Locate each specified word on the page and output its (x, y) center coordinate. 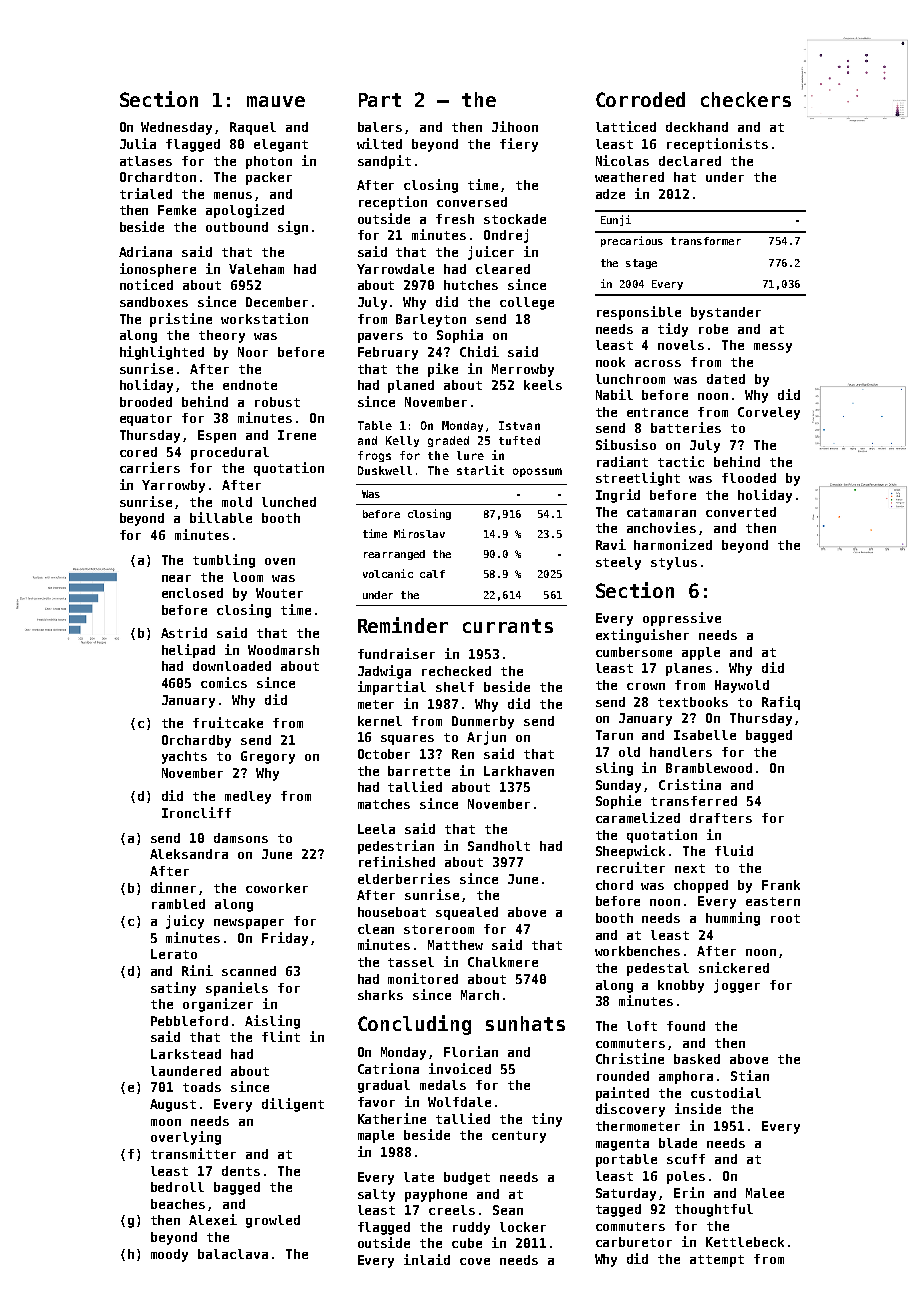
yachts (184, 757)
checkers (746, 99)
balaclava (233, 1254)
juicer (491, 253)
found (686, 1026)
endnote (250, 385)
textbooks (693, 702)
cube (467, 1243)
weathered (629, 177)
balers (380, 127)
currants (508, 626)
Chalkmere (503, 962)
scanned (249, 971)
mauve (276, 101)
